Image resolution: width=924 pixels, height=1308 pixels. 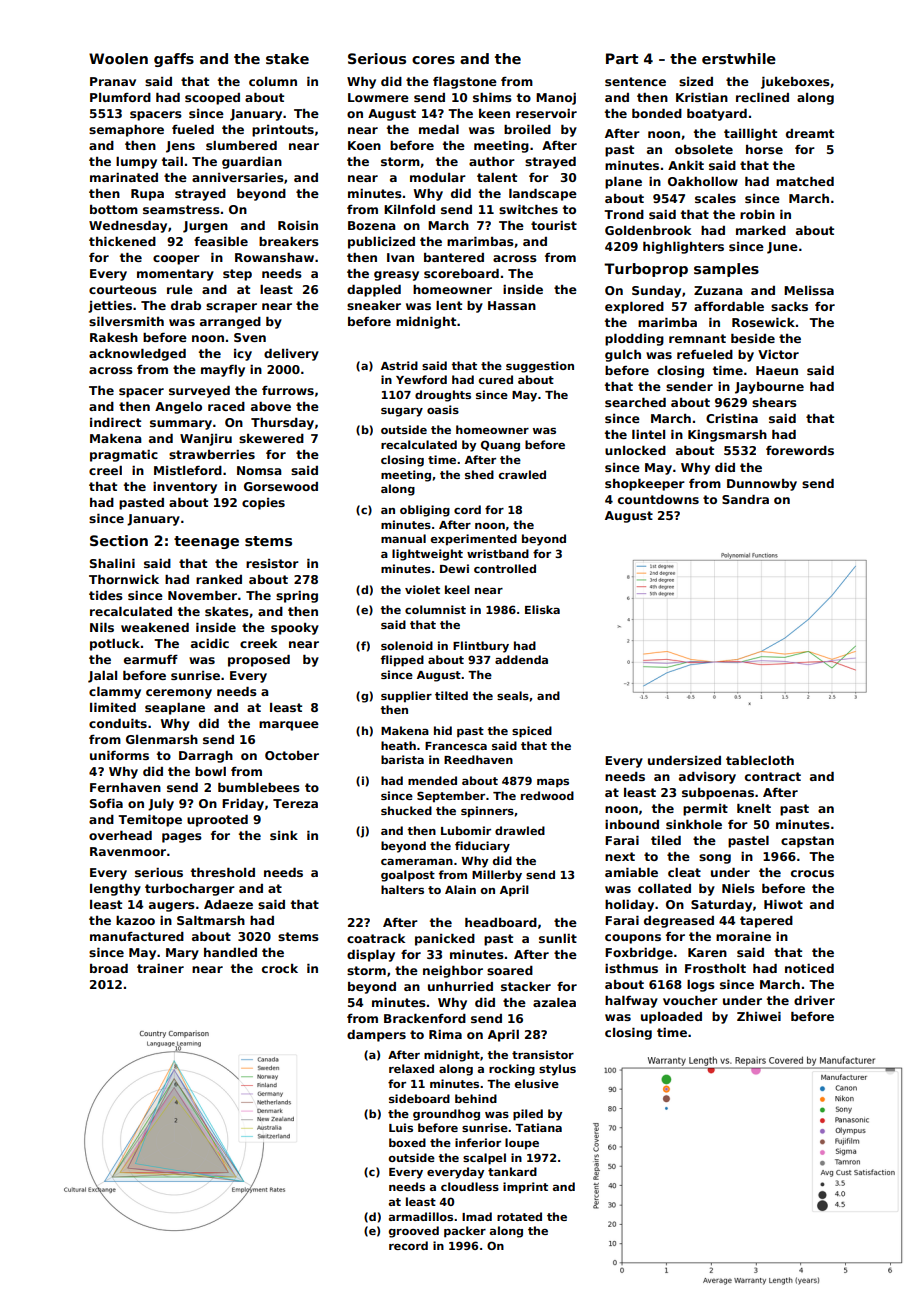 What do you see at coordinates (704, 149) in the page?
I see `obsolete` at bounding box center [704, 149].
